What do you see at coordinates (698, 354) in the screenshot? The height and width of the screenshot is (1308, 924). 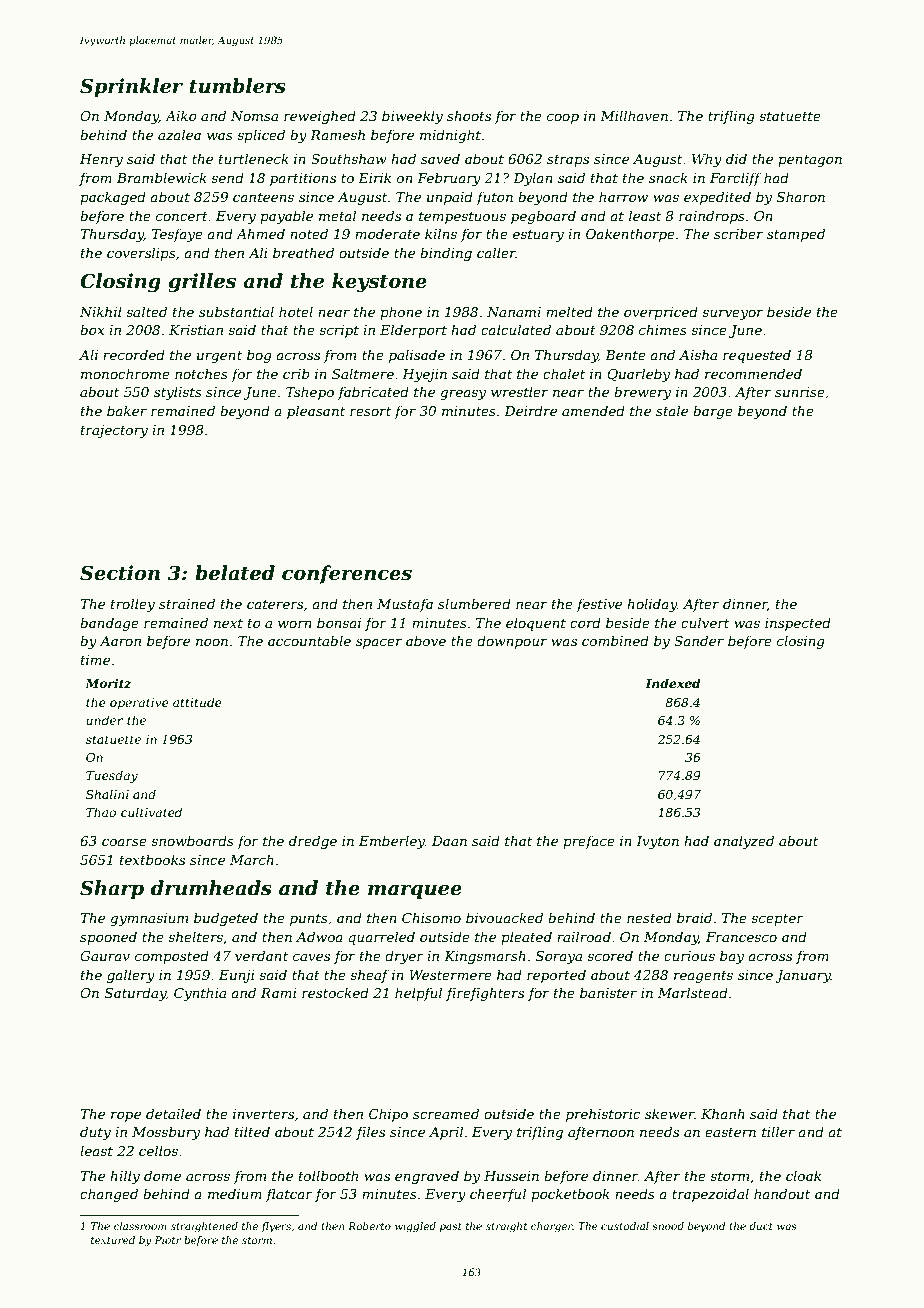 I see `Aisha` at bounding box center [698, 354].
